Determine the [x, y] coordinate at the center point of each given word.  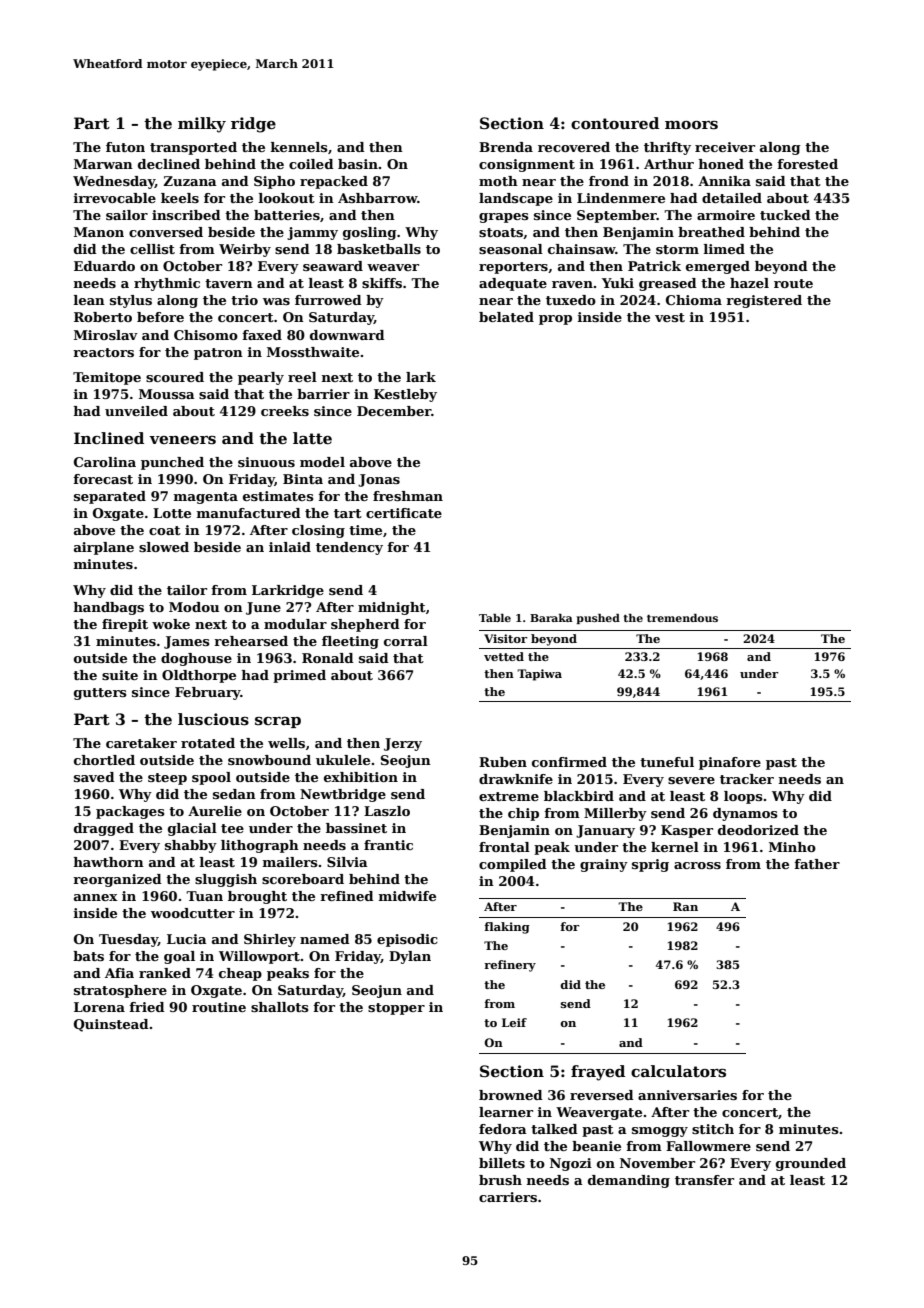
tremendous [682, 618]
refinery [510, 966]
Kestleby [405, 395]
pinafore [730, 763]
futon [125, 147]
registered [764, 301]
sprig [650, 865]
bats [88, 956]
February [208, 693]
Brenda [506, 147]
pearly [261, 378]
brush [500, 1180]
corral [406, 641]
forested [807, 164]
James [187, 642]
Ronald [328, 658]
